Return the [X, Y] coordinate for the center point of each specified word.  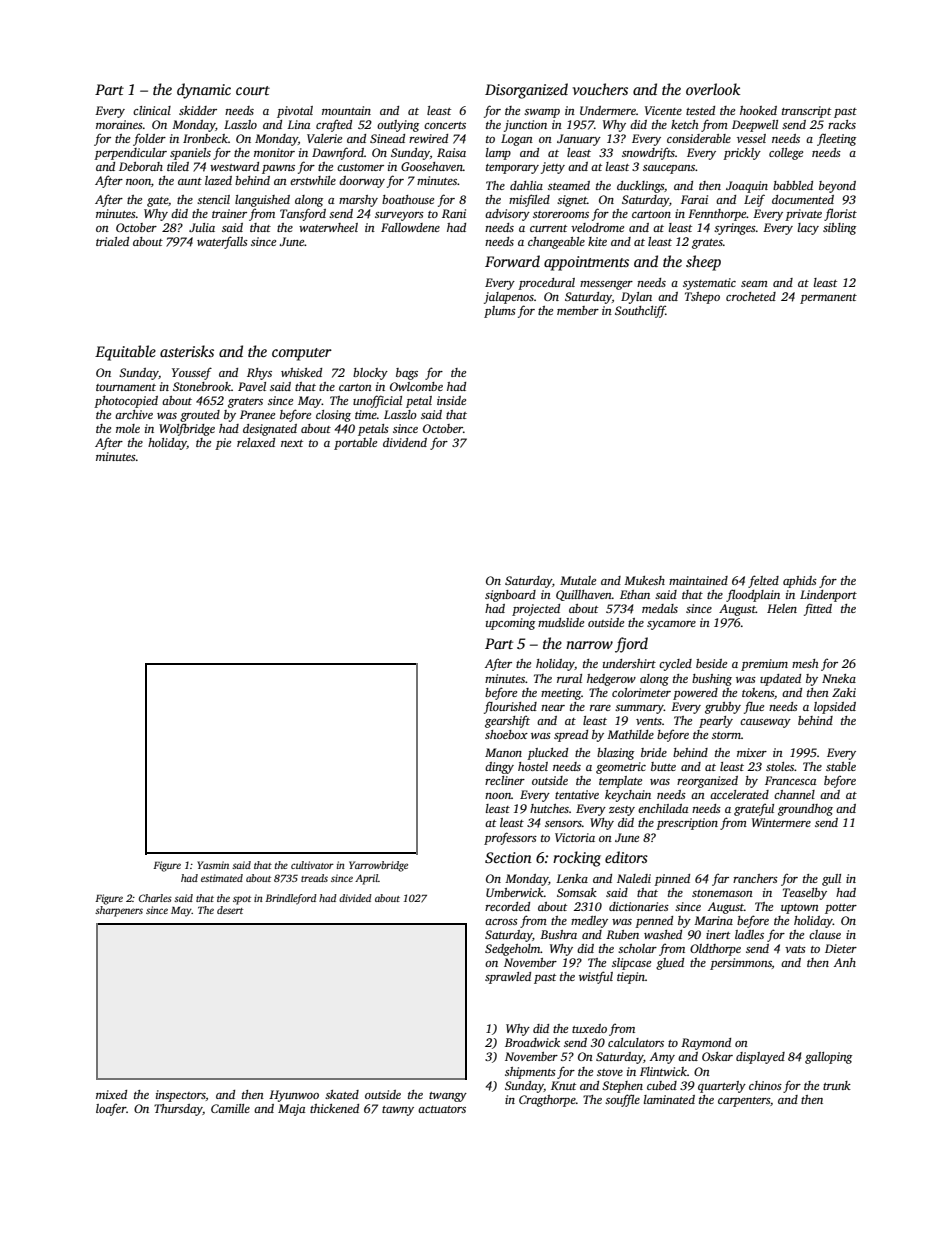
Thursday [178, 1110]
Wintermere [781, 822]
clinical [152, 110]
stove [610, 1072]
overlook [713, 89]
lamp [498, 154]
